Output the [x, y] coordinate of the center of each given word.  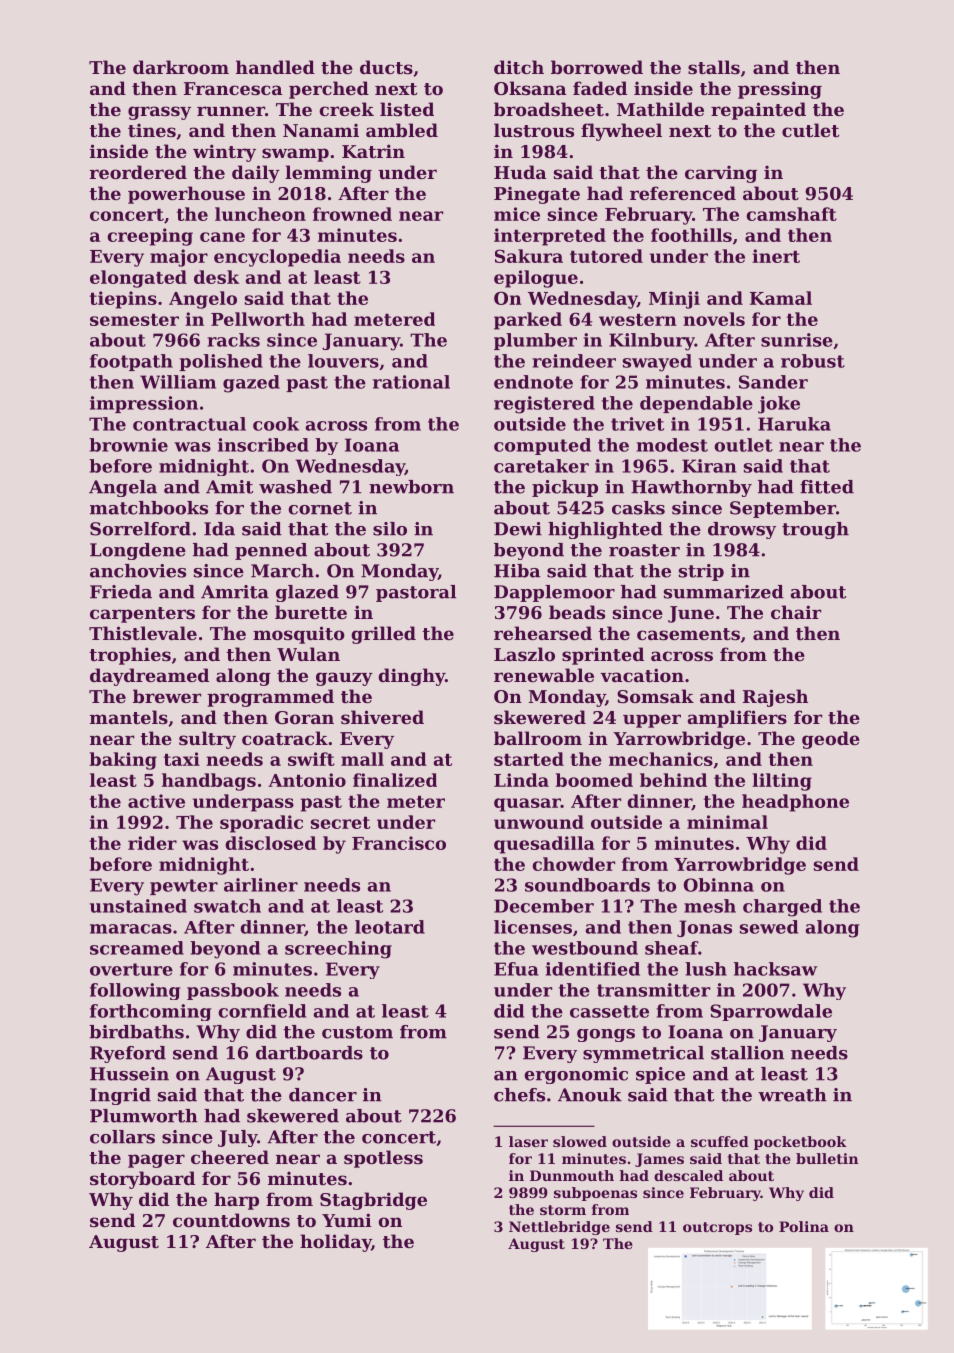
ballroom [538, 738]
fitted [827, 487]
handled [275, 67]
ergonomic [576, 1075]
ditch [519, 67]
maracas [131, 929]
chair [796, 612]
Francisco [399, 843]
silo [390, 529]
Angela [123, 488]
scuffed [720, 1141]
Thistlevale [143, 633]
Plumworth [144, 1116]
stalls [714, 67]
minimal [727, 822]
